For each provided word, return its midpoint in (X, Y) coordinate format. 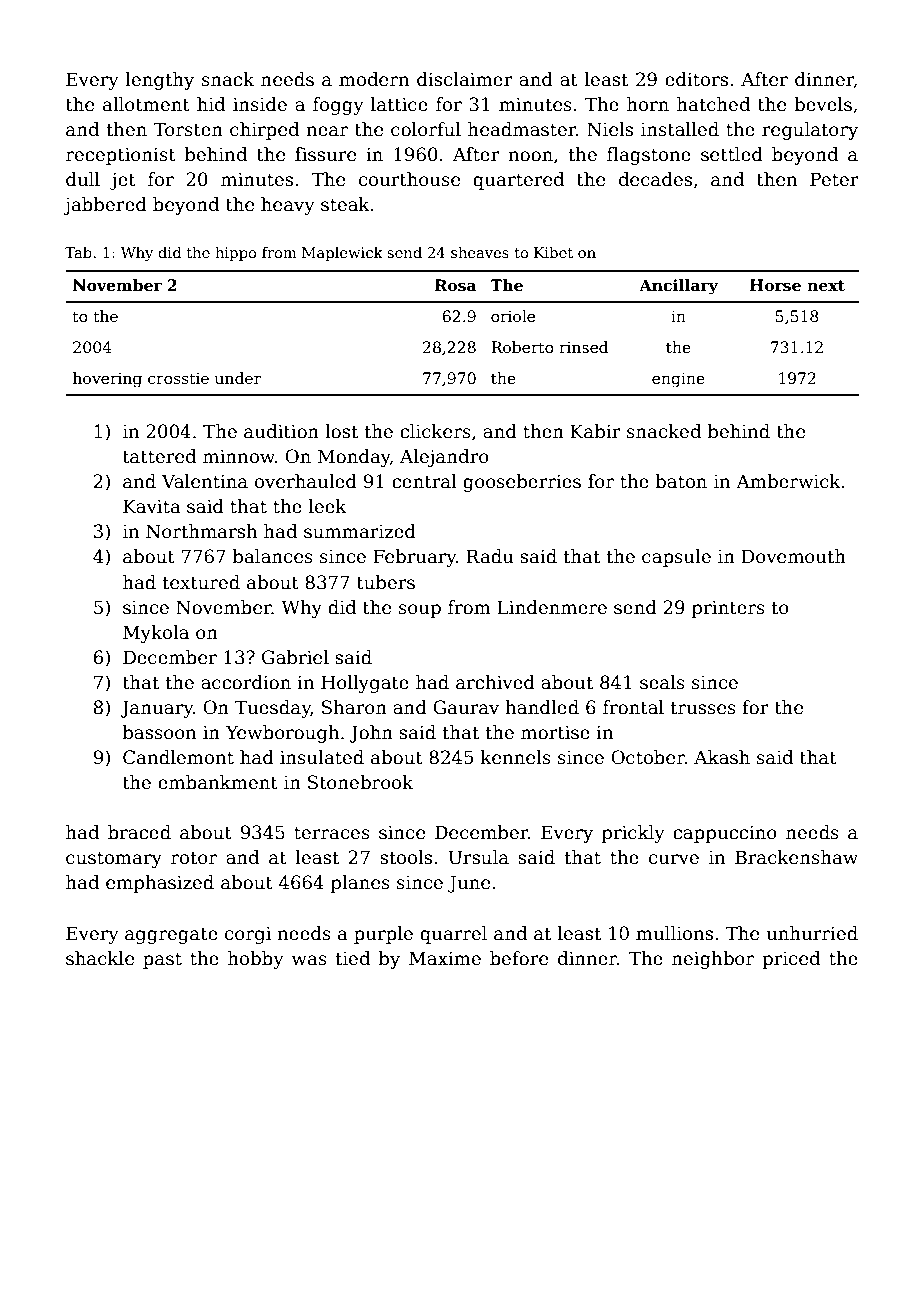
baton (681, 481)
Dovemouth (793, 556)
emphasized (160, 884)
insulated (322, 757)
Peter (834, 179)
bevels (823, 104)
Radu (490, 556)
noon (530, 156)
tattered (159, 456)
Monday (354, 458)
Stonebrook (360, 782)
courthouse (409, 179)
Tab (78, 252)
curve (674, 859)
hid (211, 104)
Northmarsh (201, 531)
